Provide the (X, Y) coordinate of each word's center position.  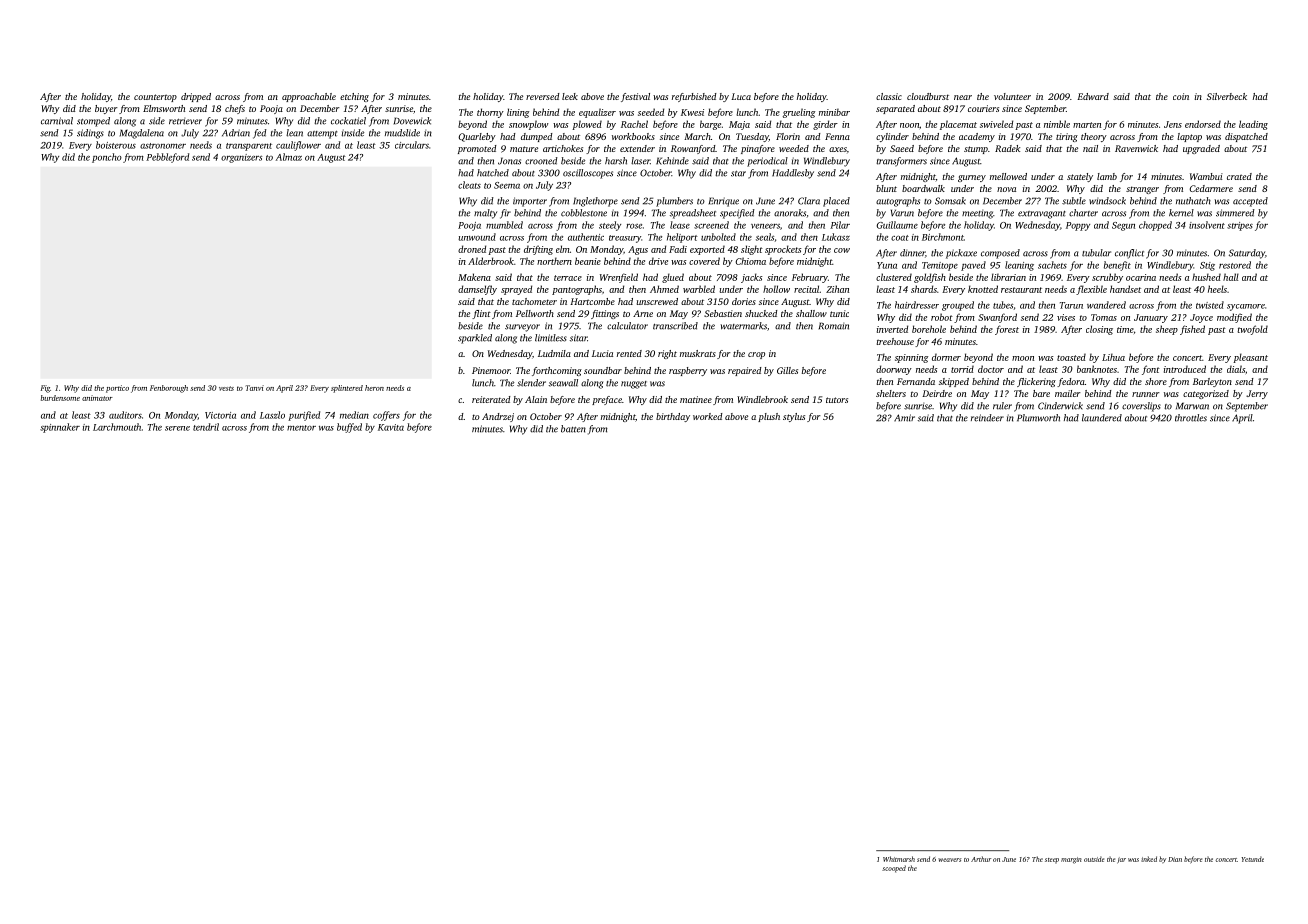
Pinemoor (491, 370)
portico (117, 389)
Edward (1093, 96)
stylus (794, 417)
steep (1052, 861)
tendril (206, 427)
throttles (1191, 418)
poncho (107, 158)
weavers (950, 860)
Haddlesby (793, 174)
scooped (894, 869)
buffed (349, 428)
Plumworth (1038, 418)
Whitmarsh (899, 859)
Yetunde (1252, 859)
